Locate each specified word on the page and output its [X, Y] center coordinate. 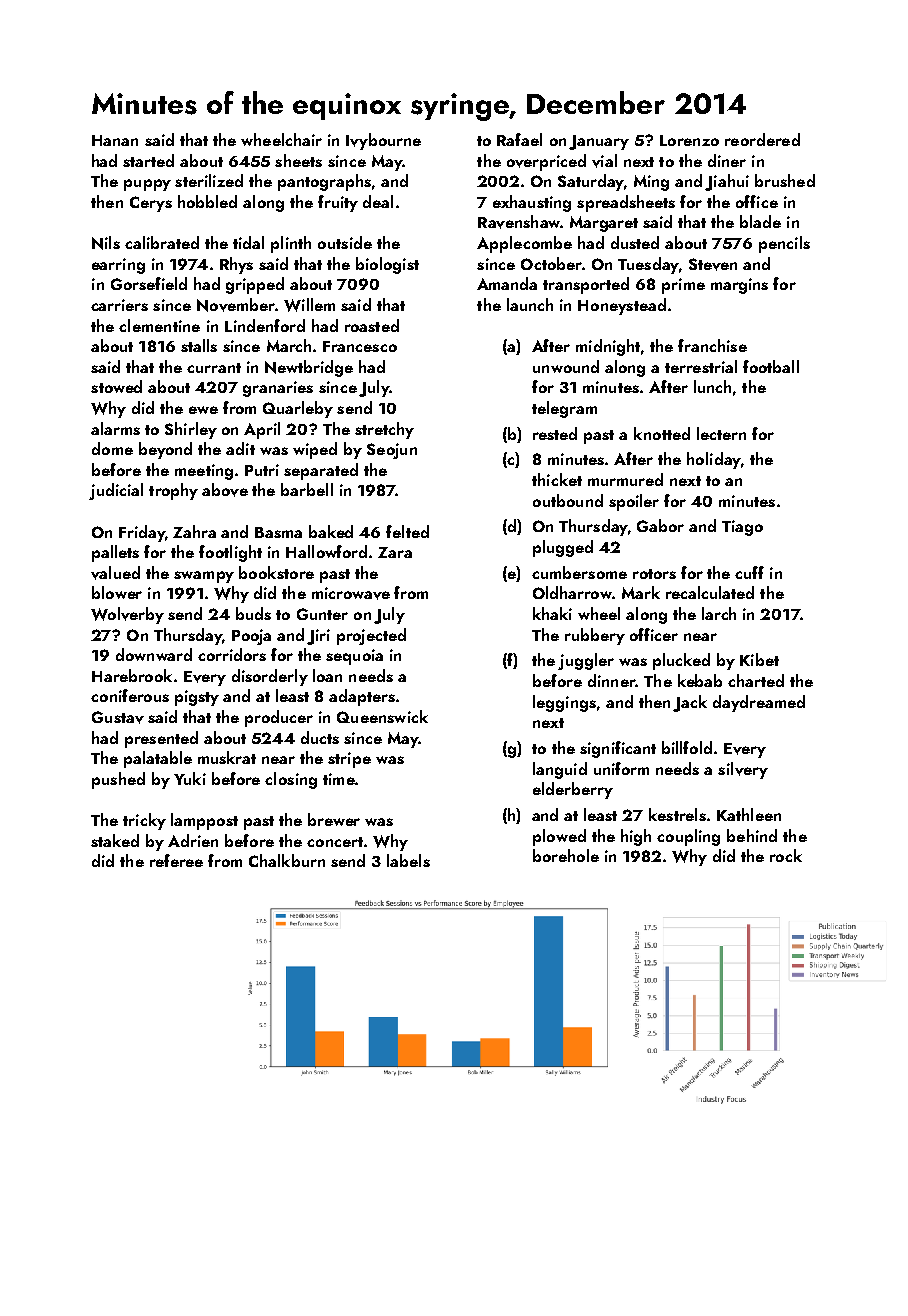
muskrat [227, 757]
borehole [566, 855]
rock [786, 855]
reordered [762, 139]
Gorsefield [149, 283]
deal [378, 201]
